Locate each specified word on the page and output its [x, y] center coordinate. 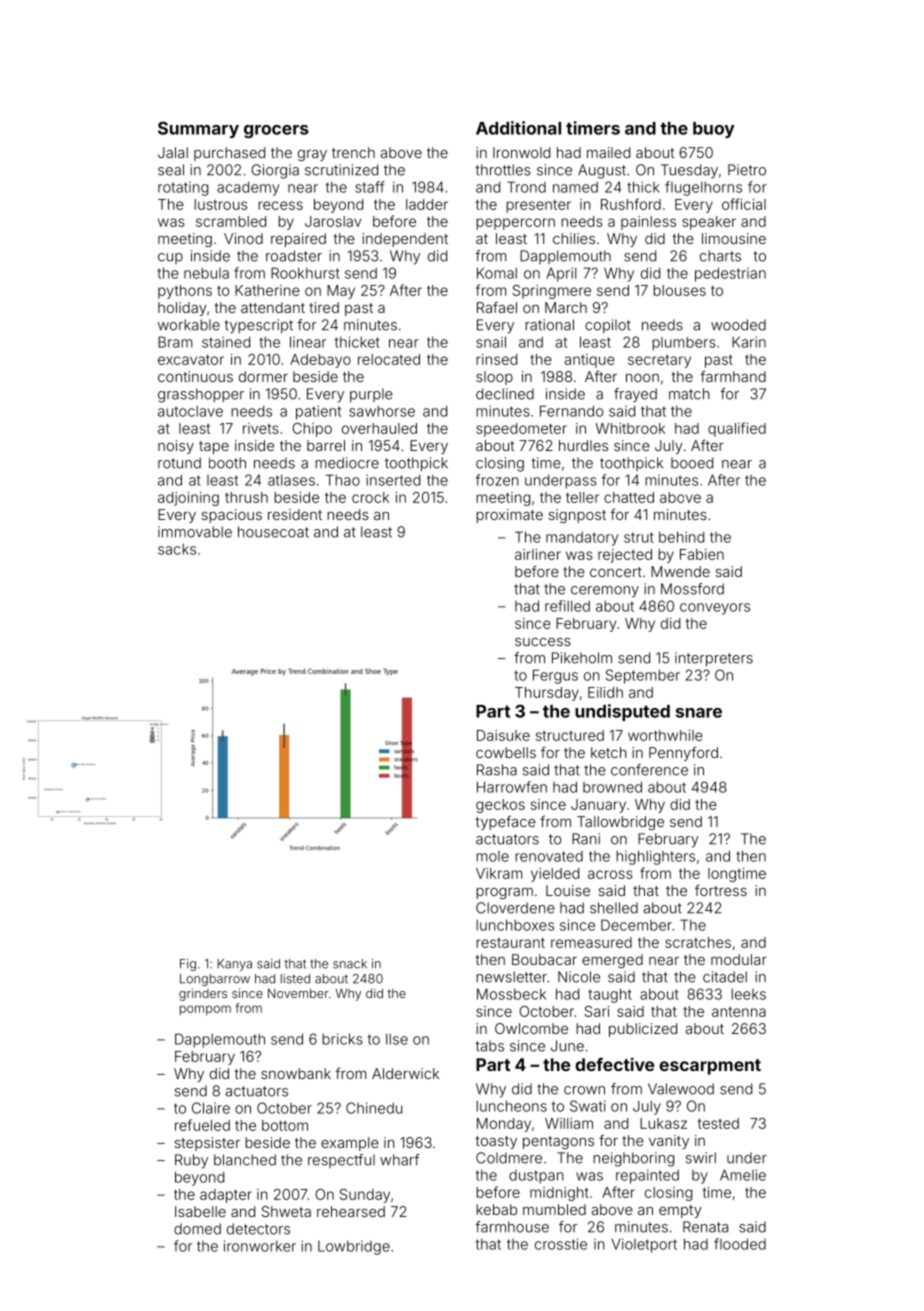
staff [370, 187]
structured [570, 735]
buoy [714, 130]
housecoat [273, 532]
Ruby [191, 1161]
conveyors [715, 609]
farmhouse [512, 1227]
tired [324, 307]
